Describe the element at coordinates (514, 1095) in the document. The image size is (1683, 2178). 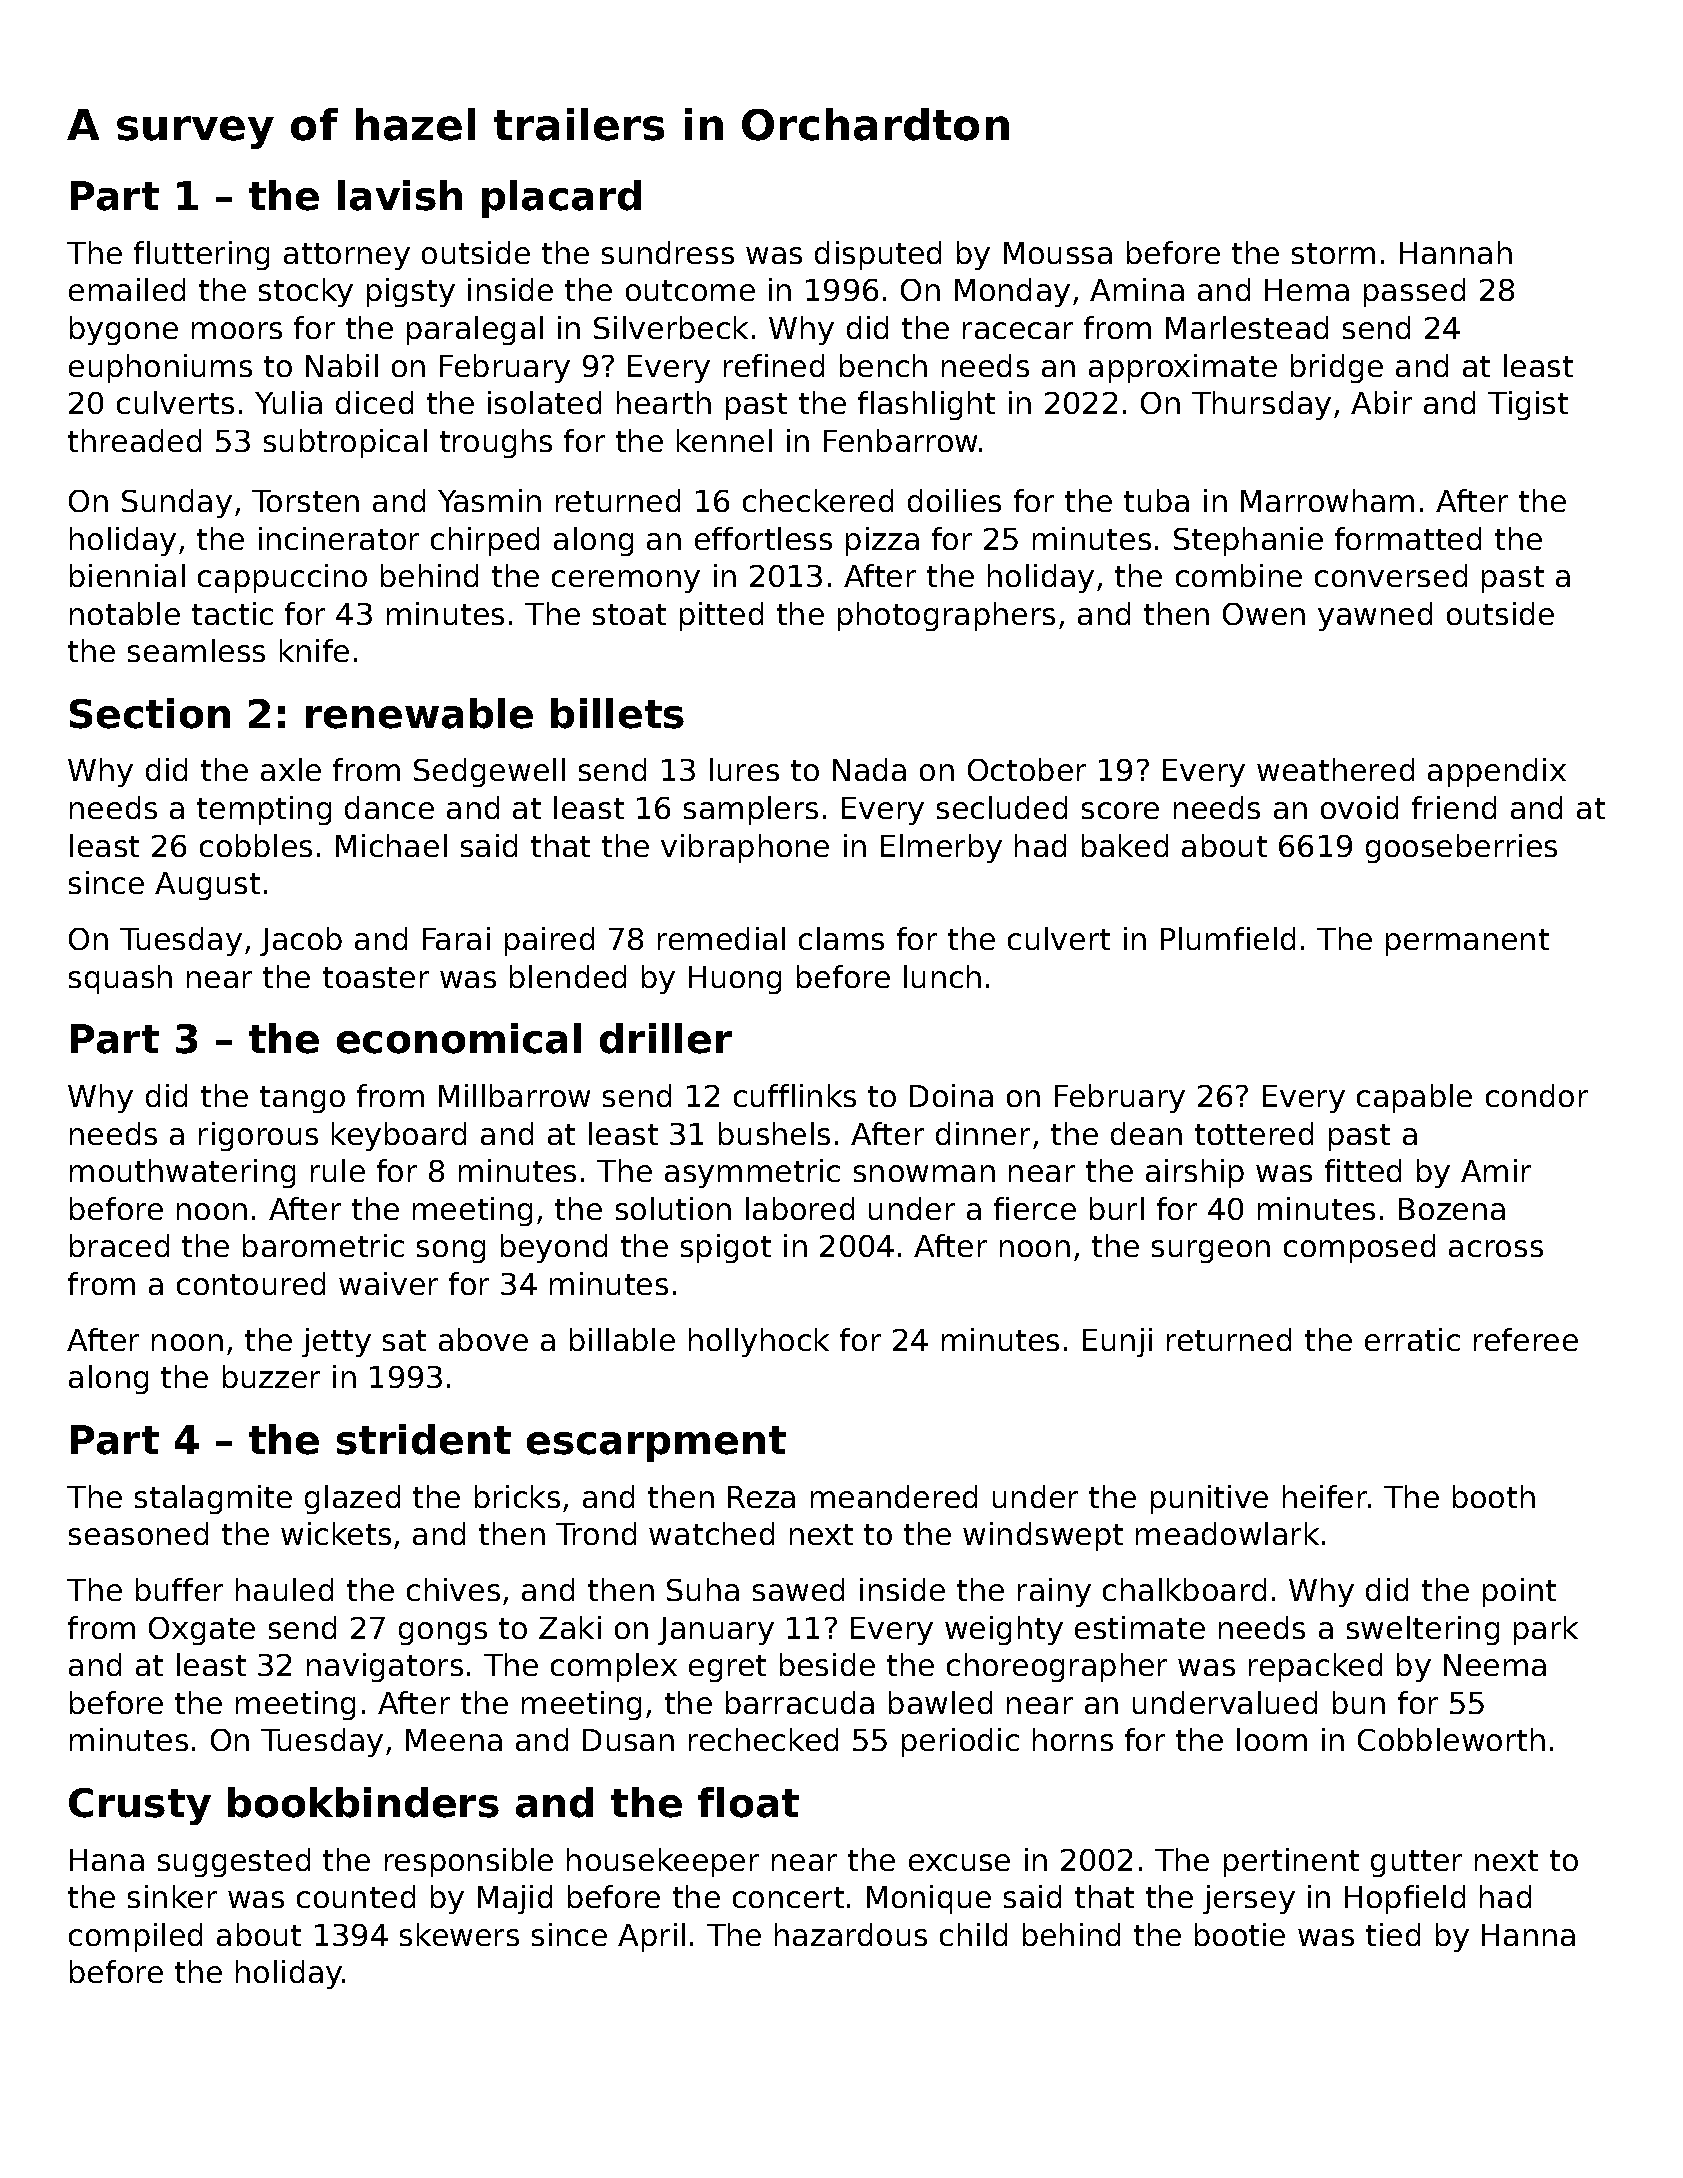
I see `Millbarrow` at that location.
